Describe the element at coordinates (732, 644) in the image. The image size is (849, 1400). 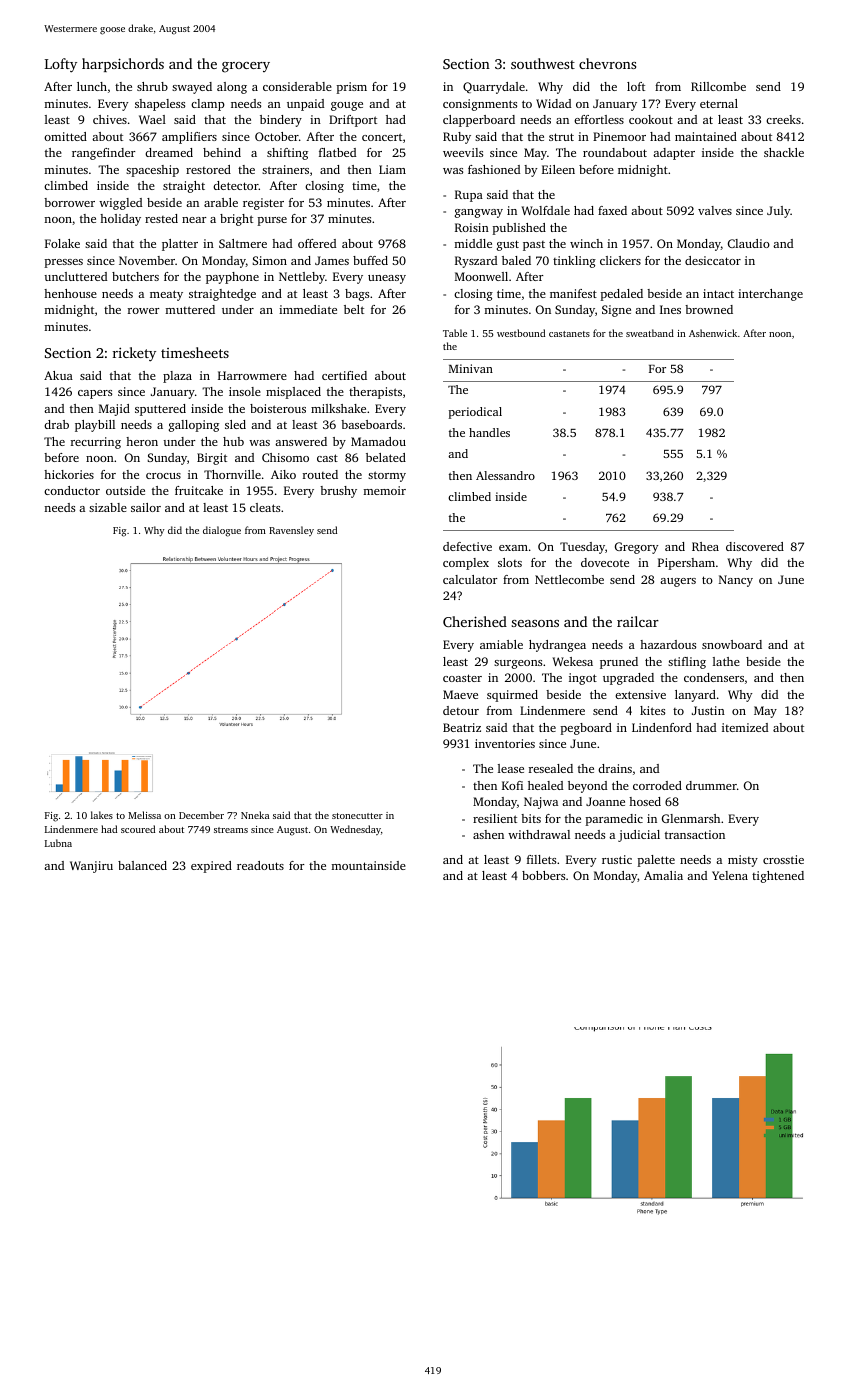
I see `snowboard` at that location.
